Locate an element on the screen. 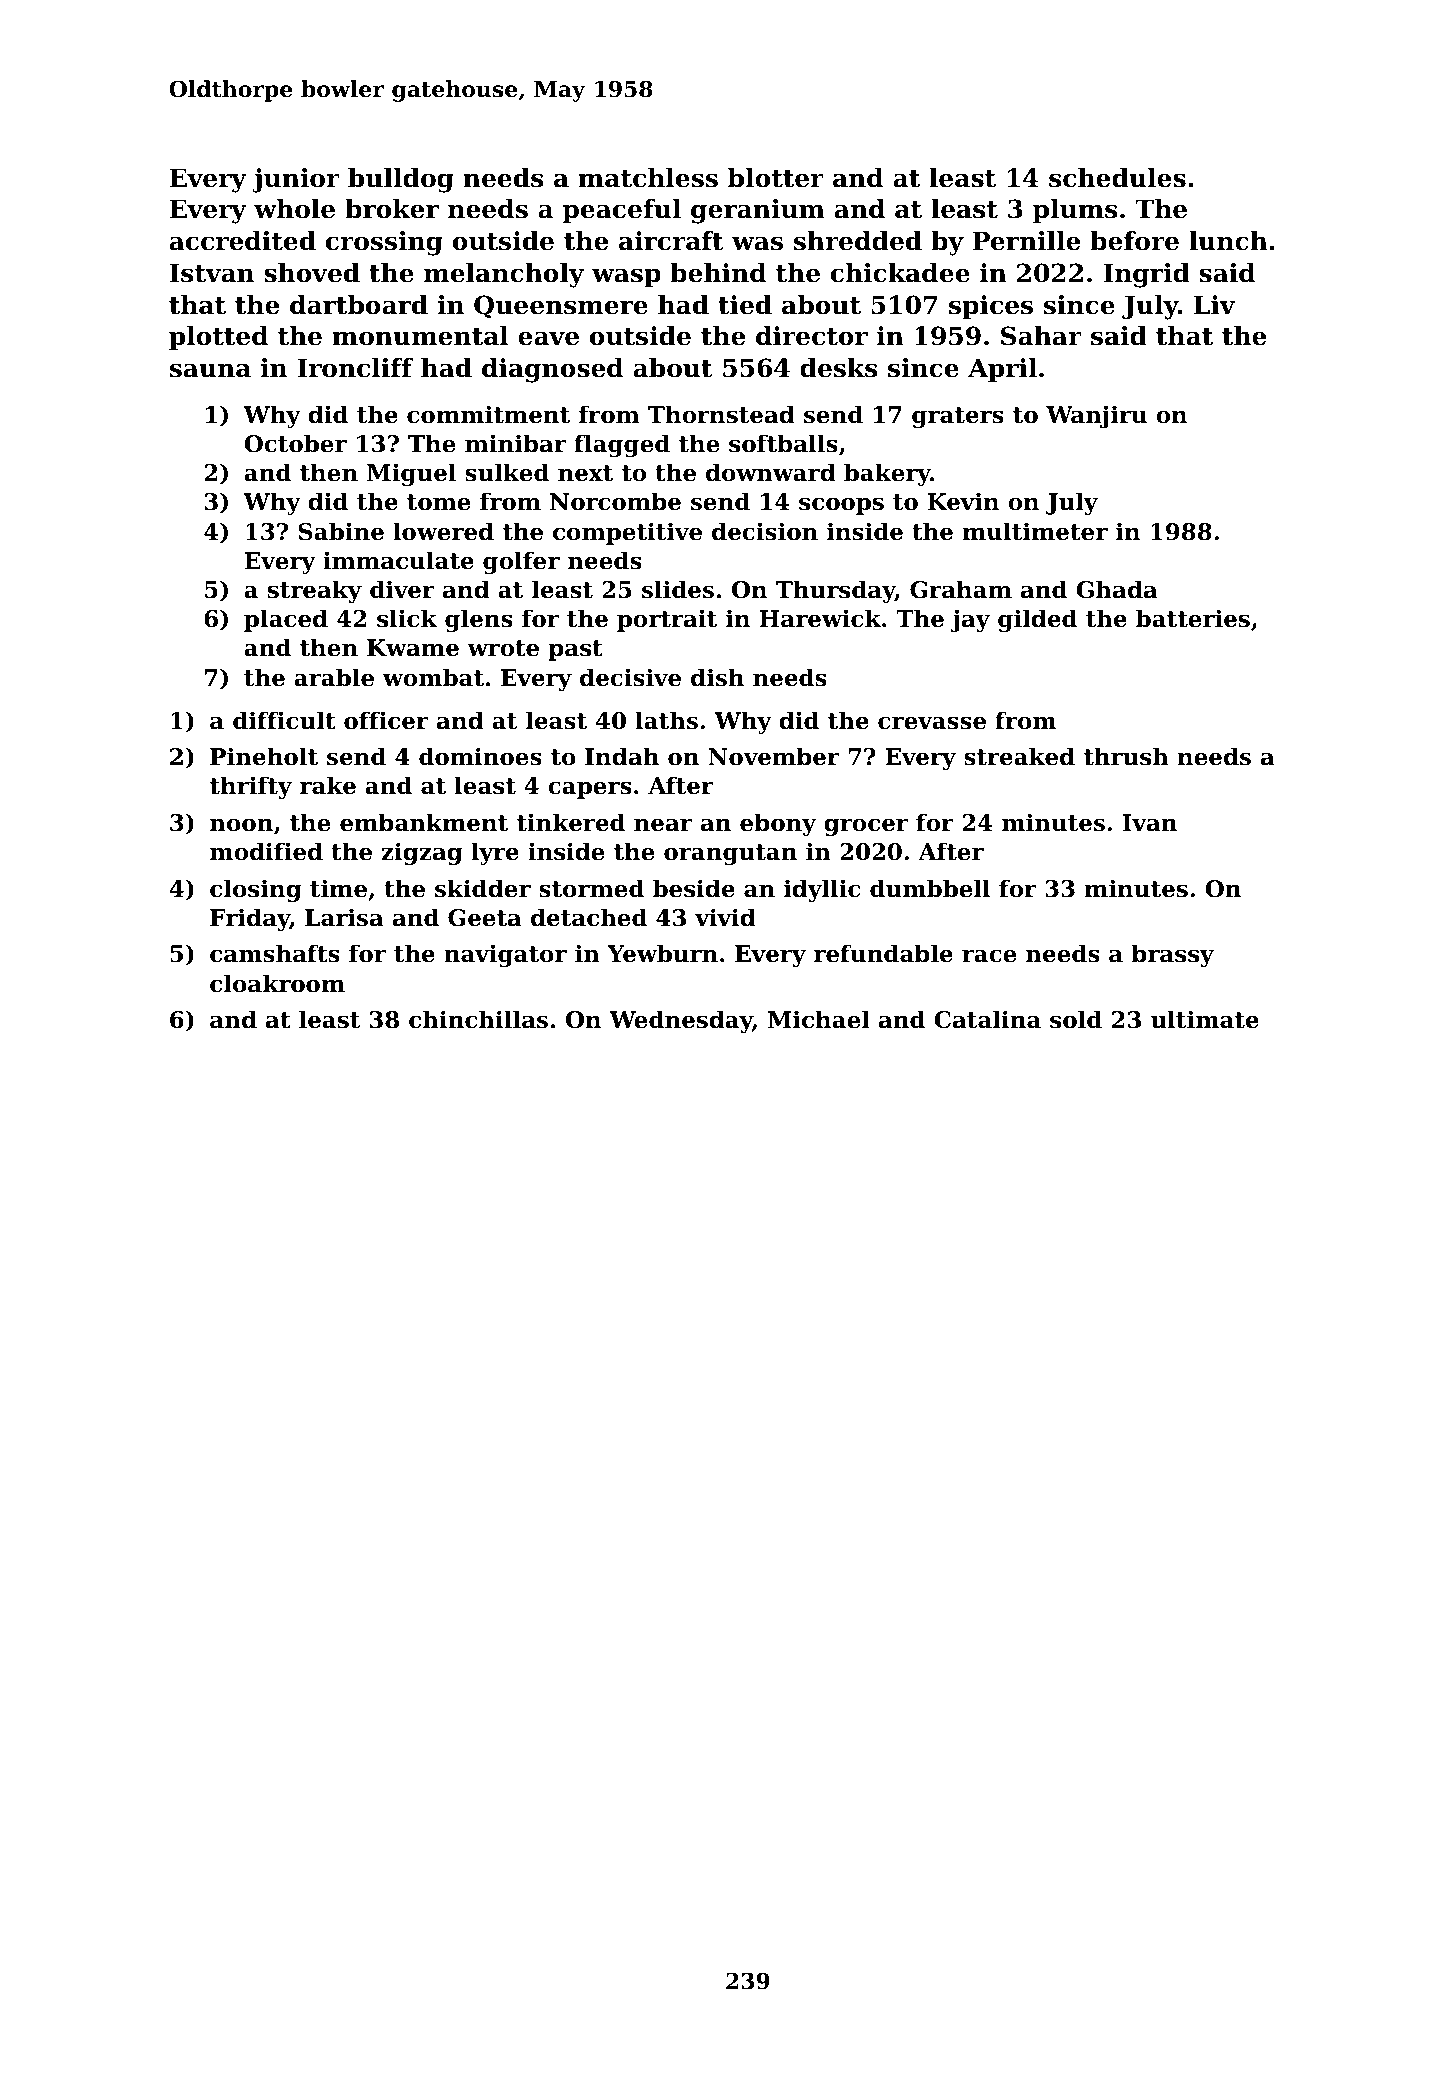 This screenshot has height=2100, width=1450. ultimate is located at coordinates (1205, 1019).
